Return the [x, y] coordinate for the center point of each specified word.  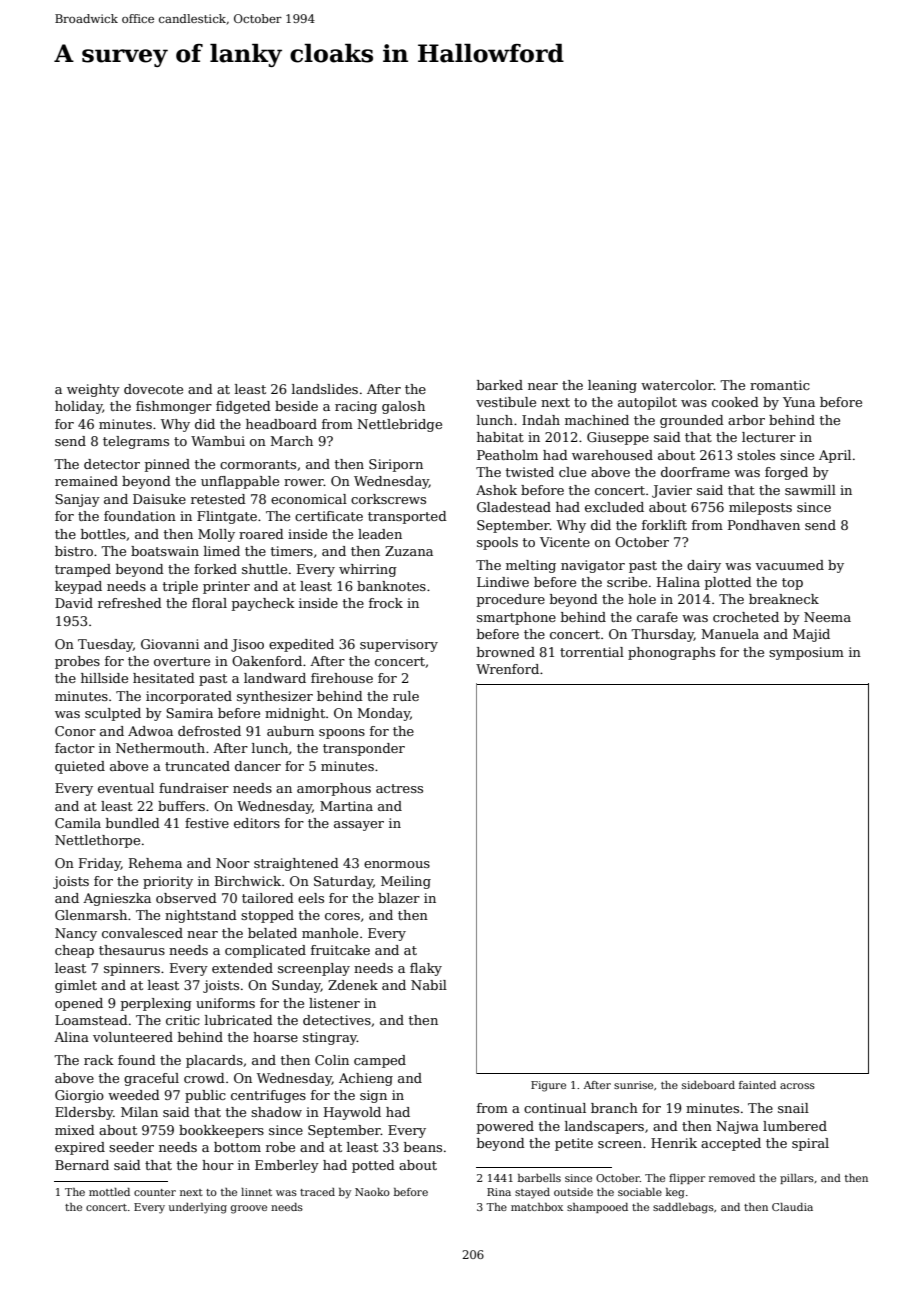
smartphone [516, 618]
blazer [399, 898]
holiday [79, 407]
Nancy [76, 934]
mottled [109, 1192]
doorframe [695, 472]
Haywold [352, 1113]
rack [99, 1060]
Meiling [406, 882]
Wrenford [507, 669]
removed [732, 1178]
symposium [806, 653]
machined [597, 420]
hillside [104, 678]
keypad [78, 587]
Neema [827, 617]
